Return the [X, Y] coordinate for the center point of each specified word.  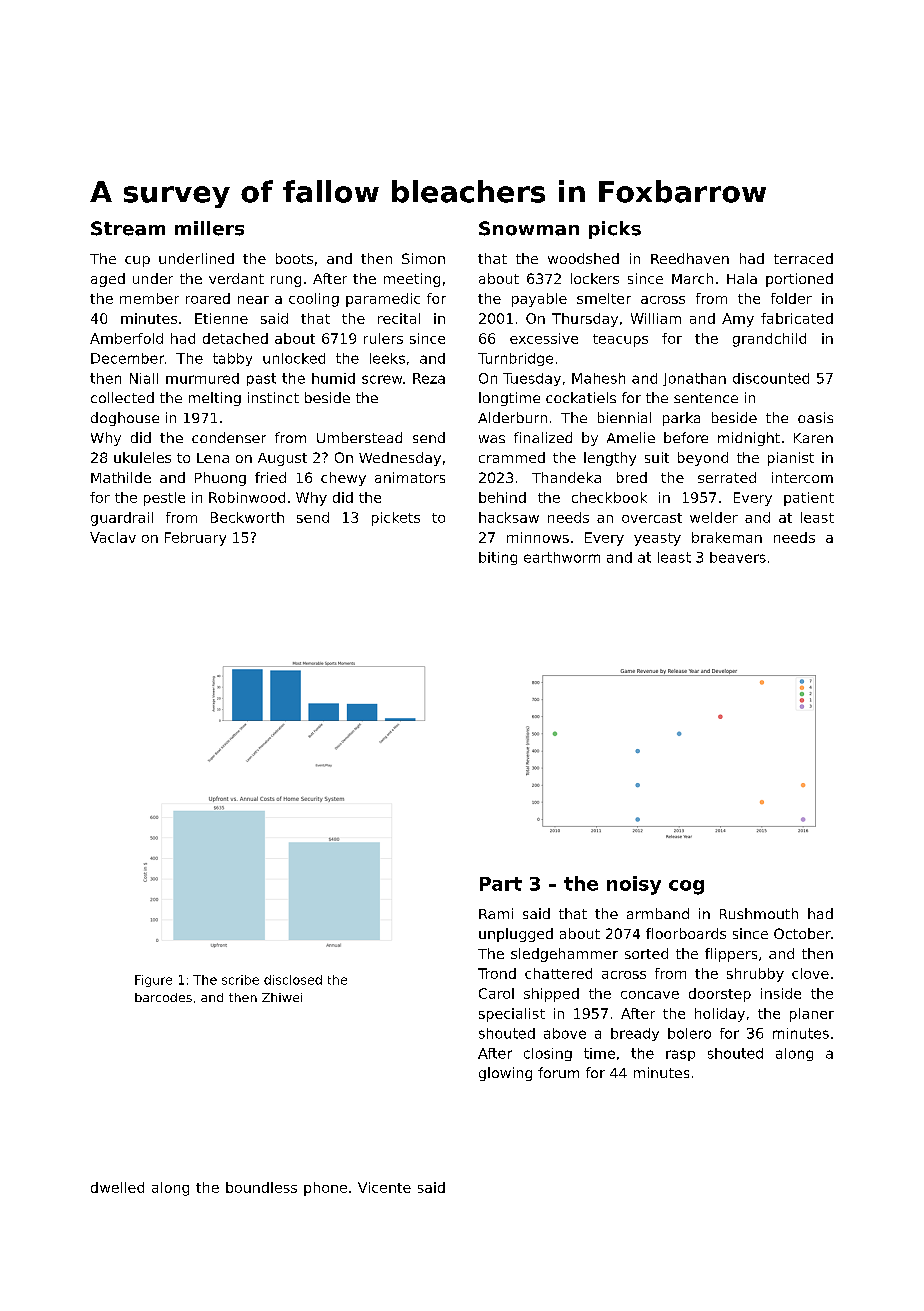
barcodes [163, 997]
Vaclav [113, 537]
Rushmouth [759, 913]
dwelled [117, 1187]
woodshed [583, 258]
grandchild [769, 340]
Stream [128, 228]
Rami [496, 913]
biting [498, 558]
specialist [512, 1015]
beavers [738, 557]
